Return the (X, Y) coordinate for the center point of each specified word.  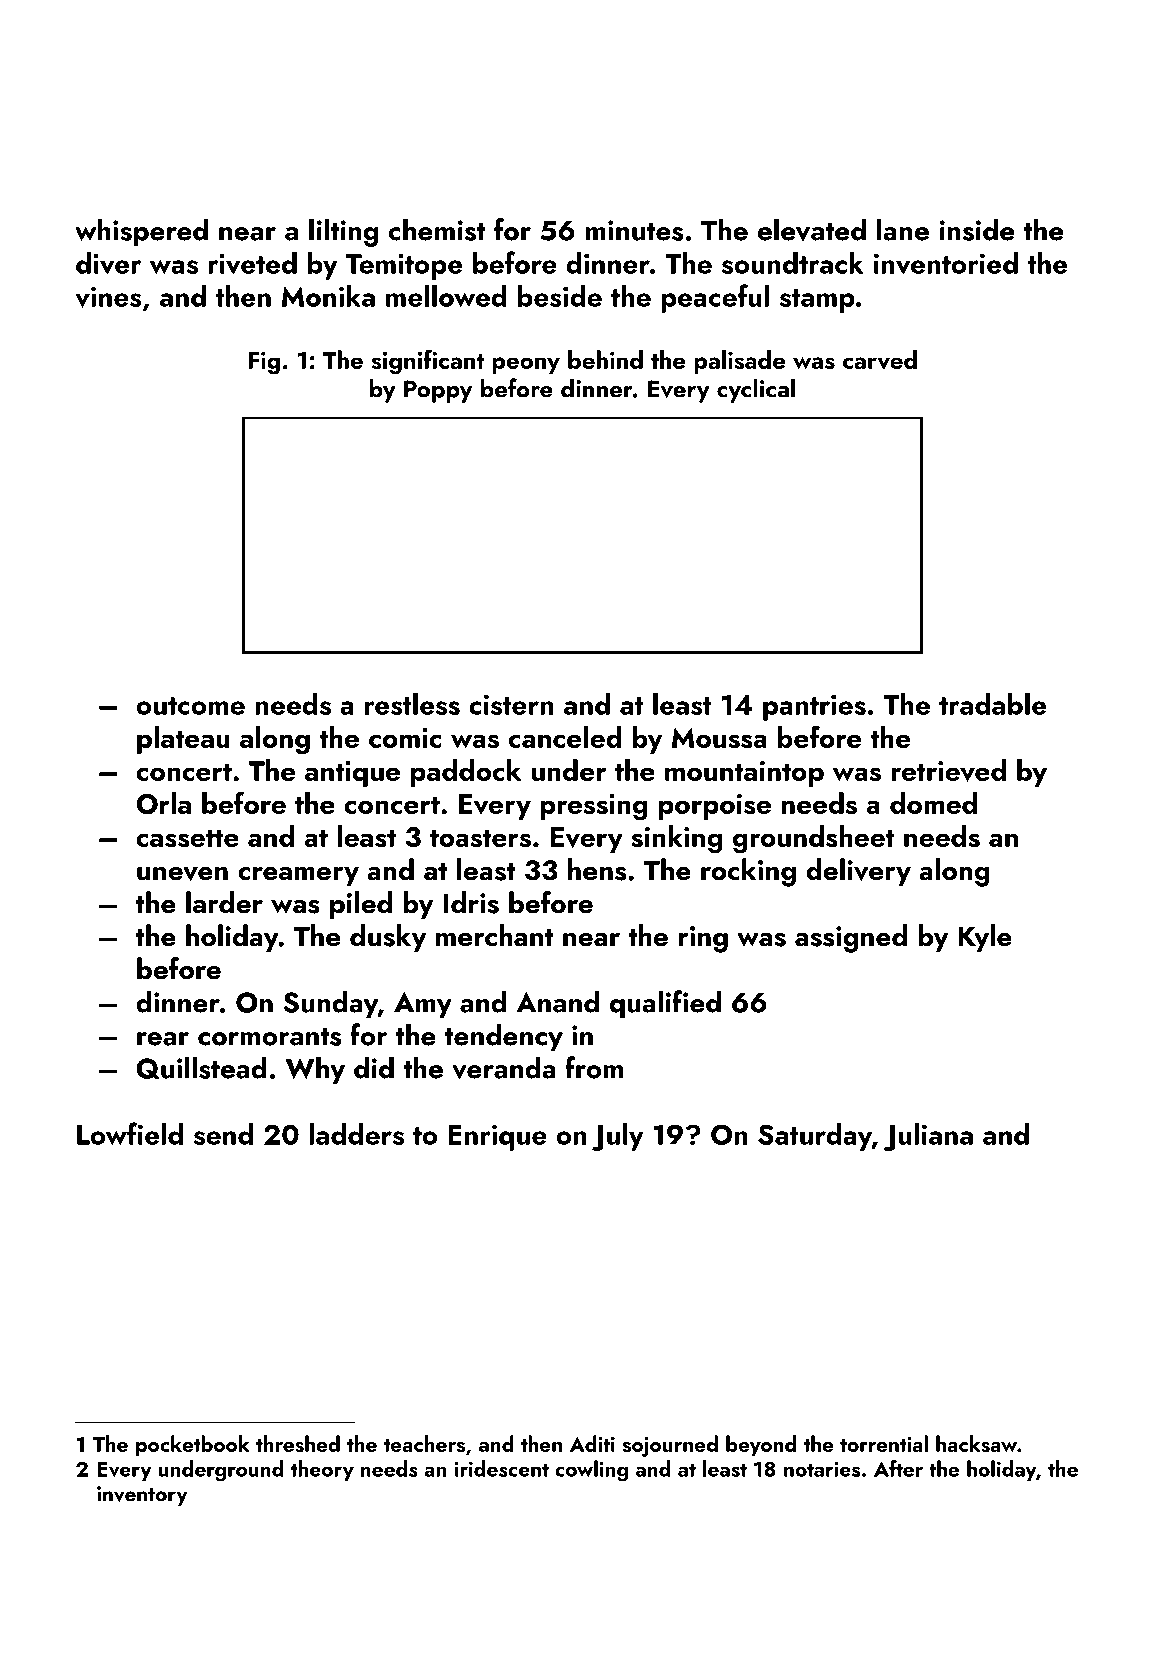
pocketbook (192, 1446)
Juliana (928, 1137)
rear (163, 1039)
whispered (141, 232)
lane (903, 229)
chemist (437, 229)
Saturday (815, 1137)
